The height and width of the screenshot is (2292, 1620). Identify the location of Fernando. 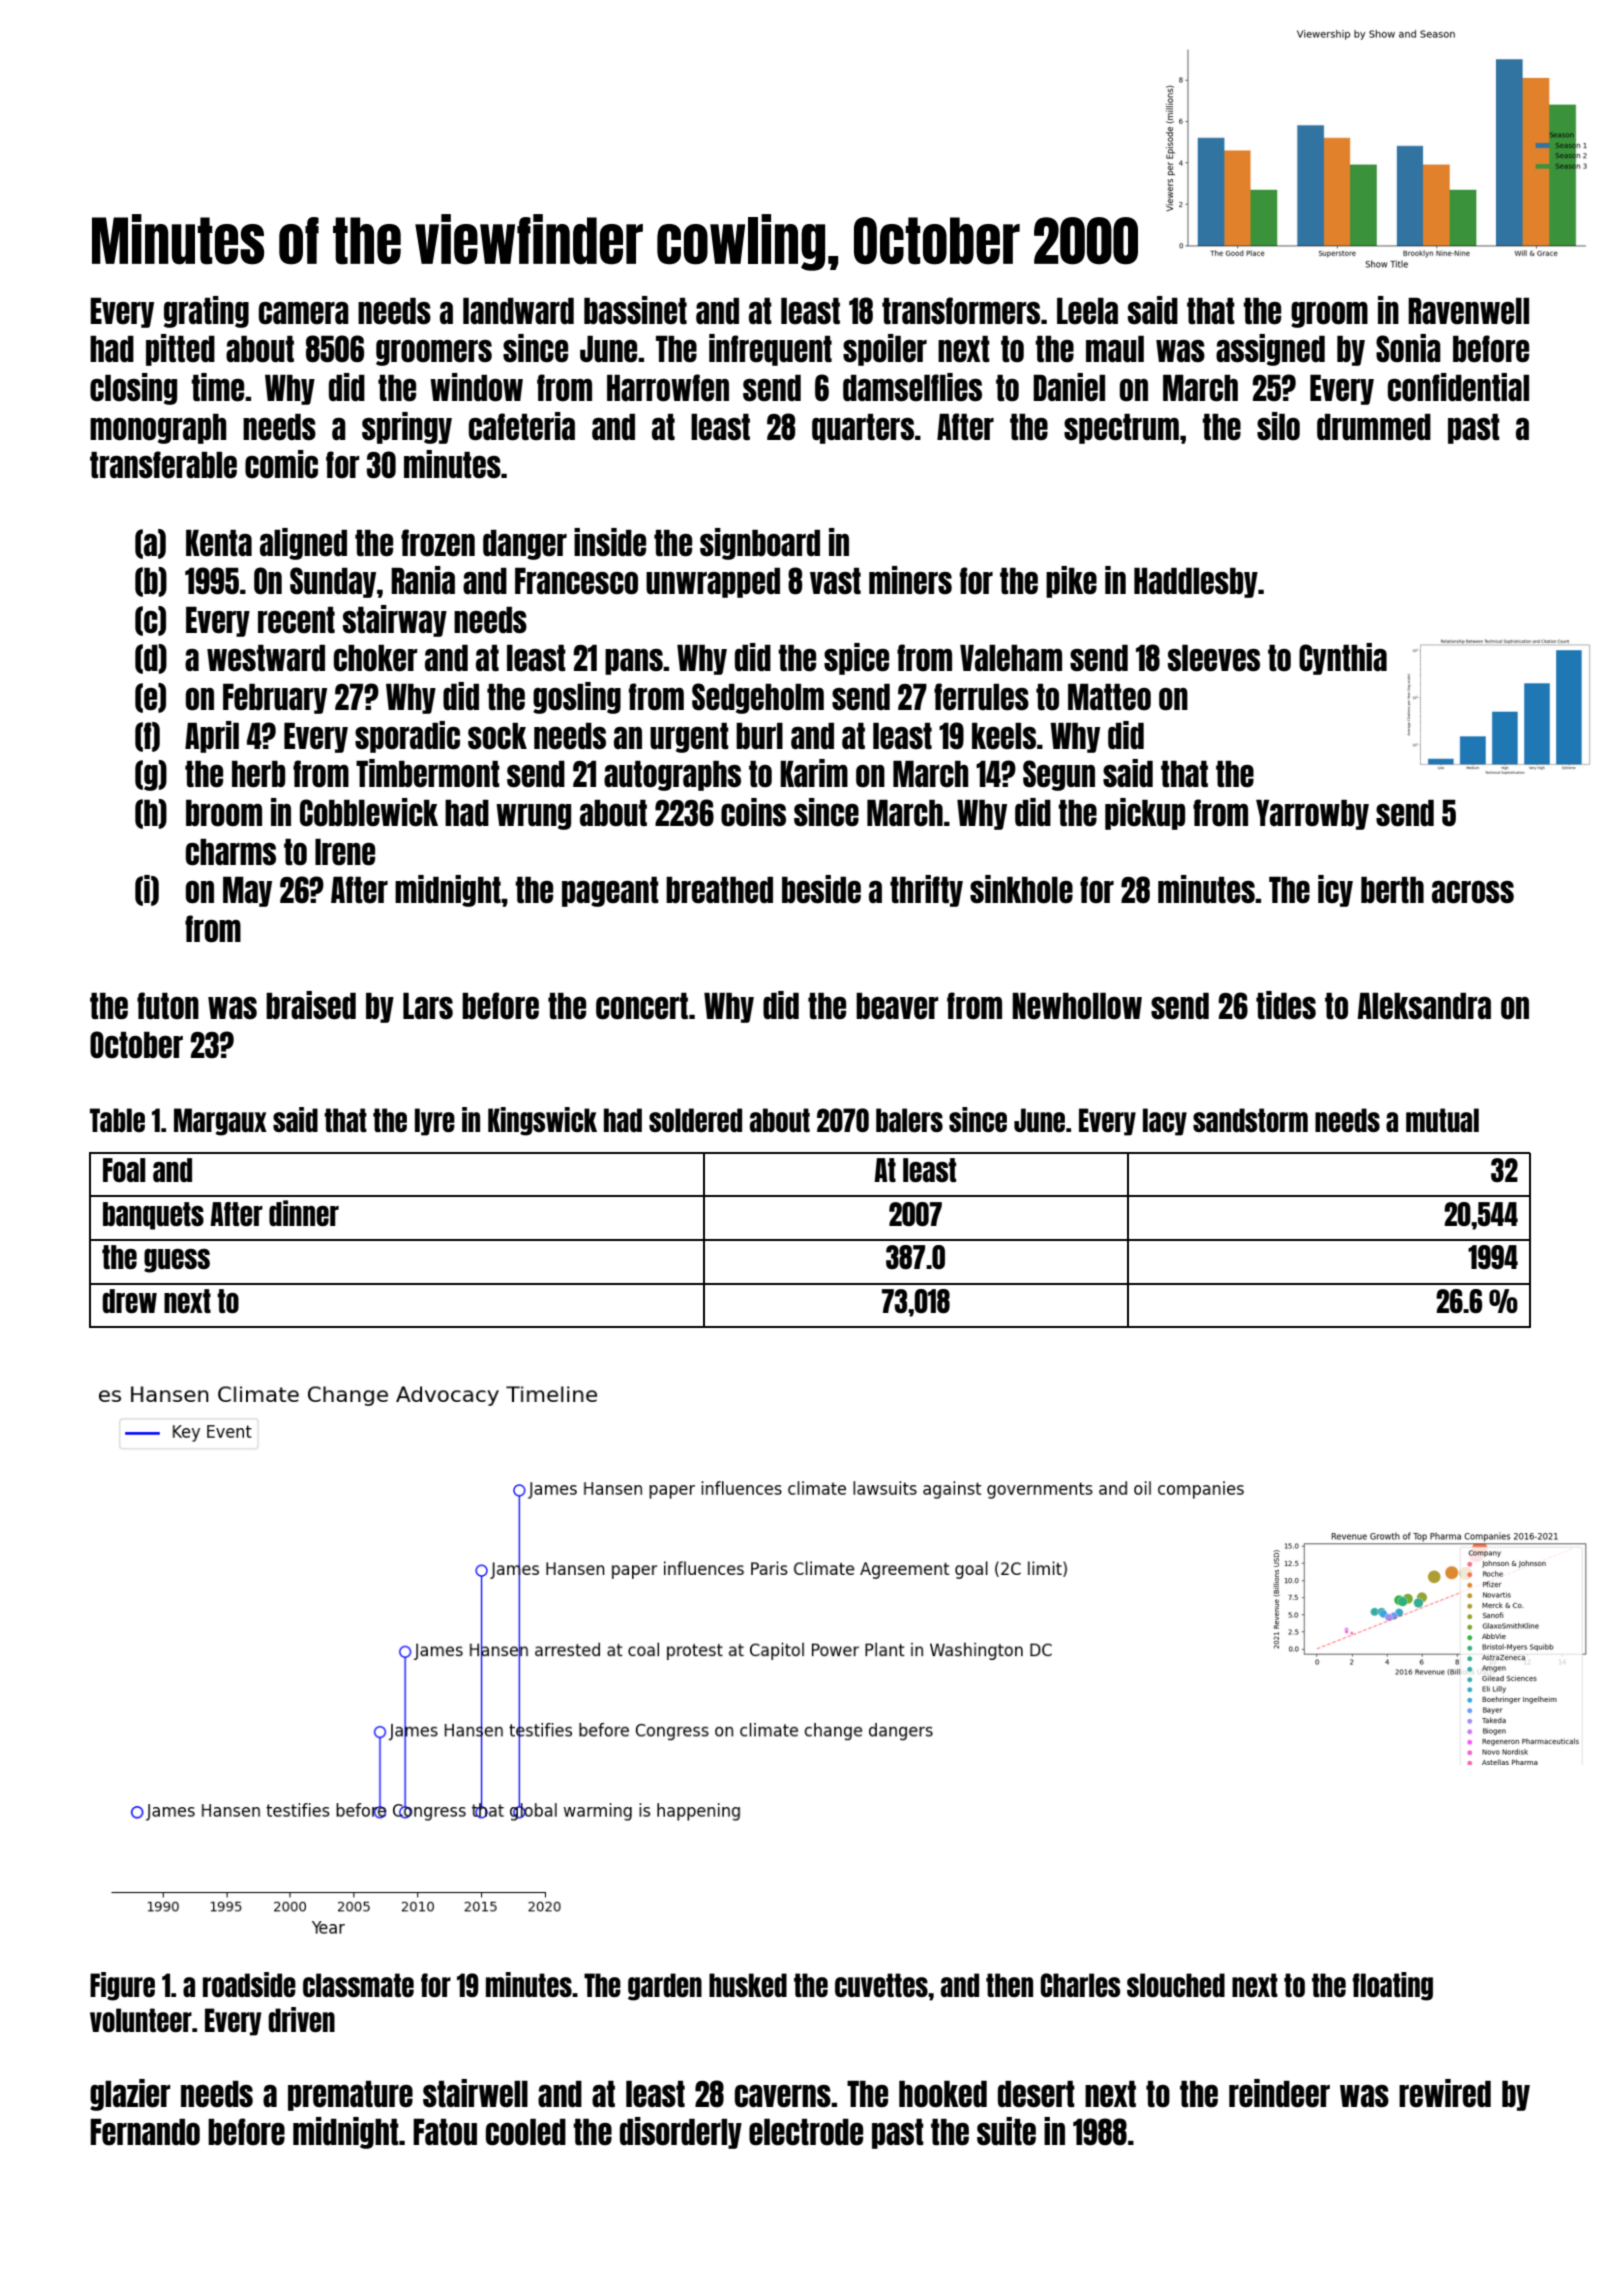
(145, 2132).
